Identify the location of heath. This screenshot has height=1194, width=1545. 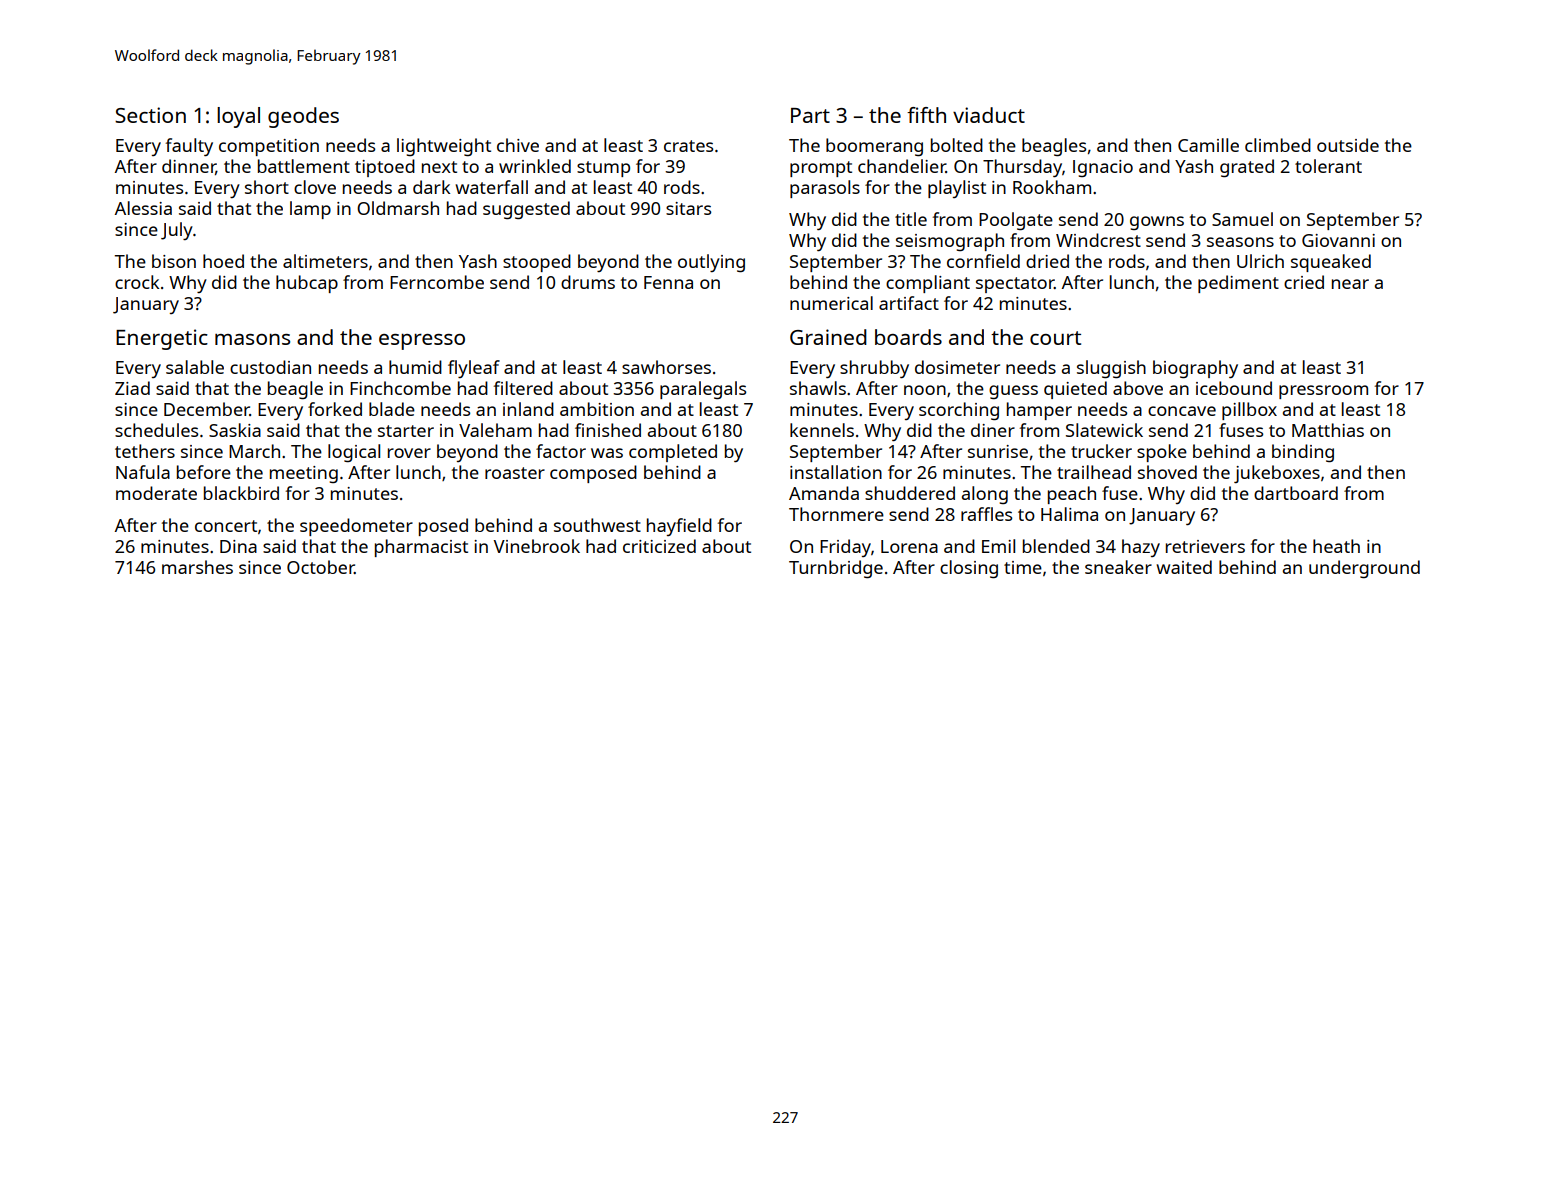
(1336, 546).
